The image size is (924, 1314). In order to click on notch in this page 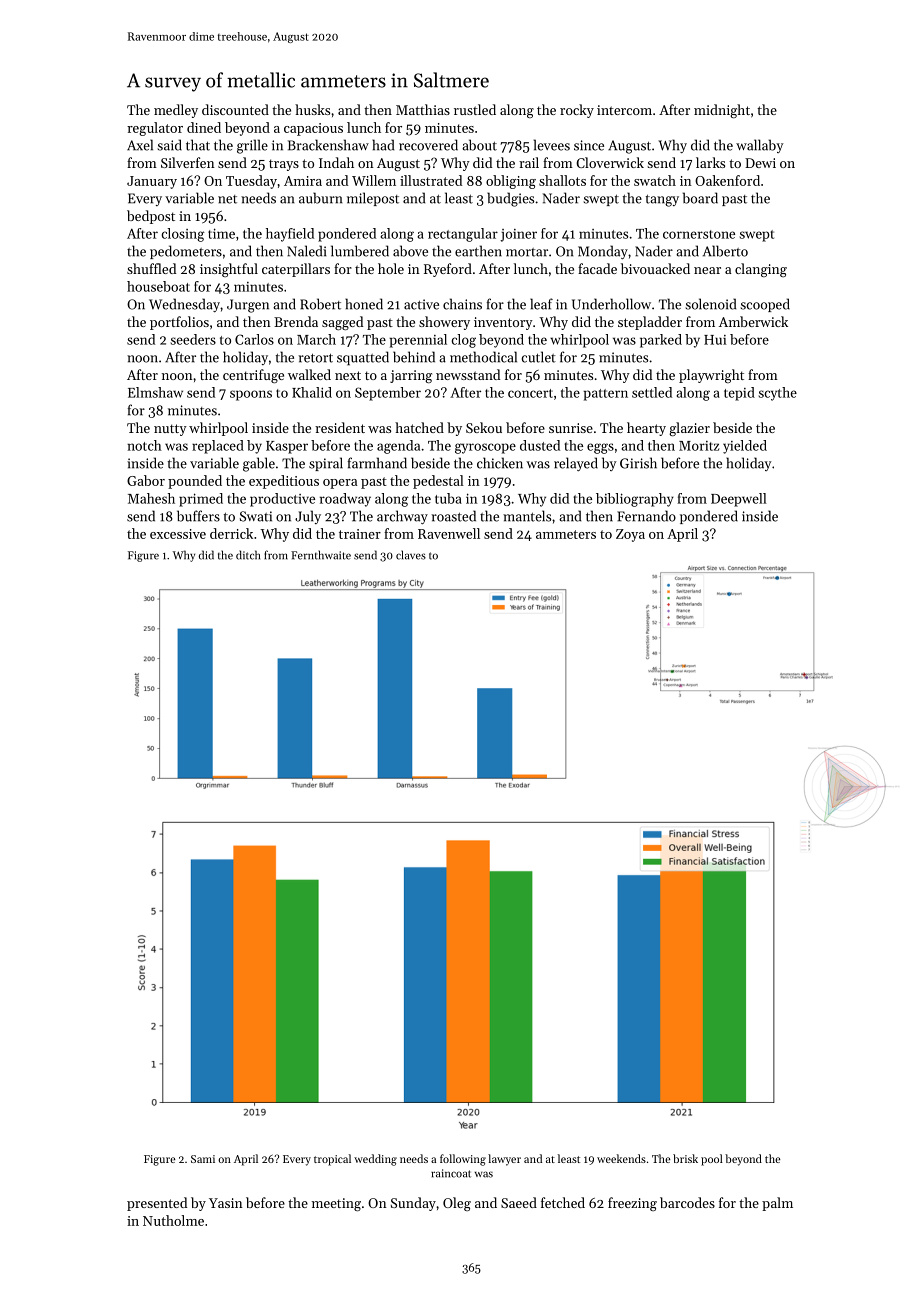, I will do `click(144, 445)`.
